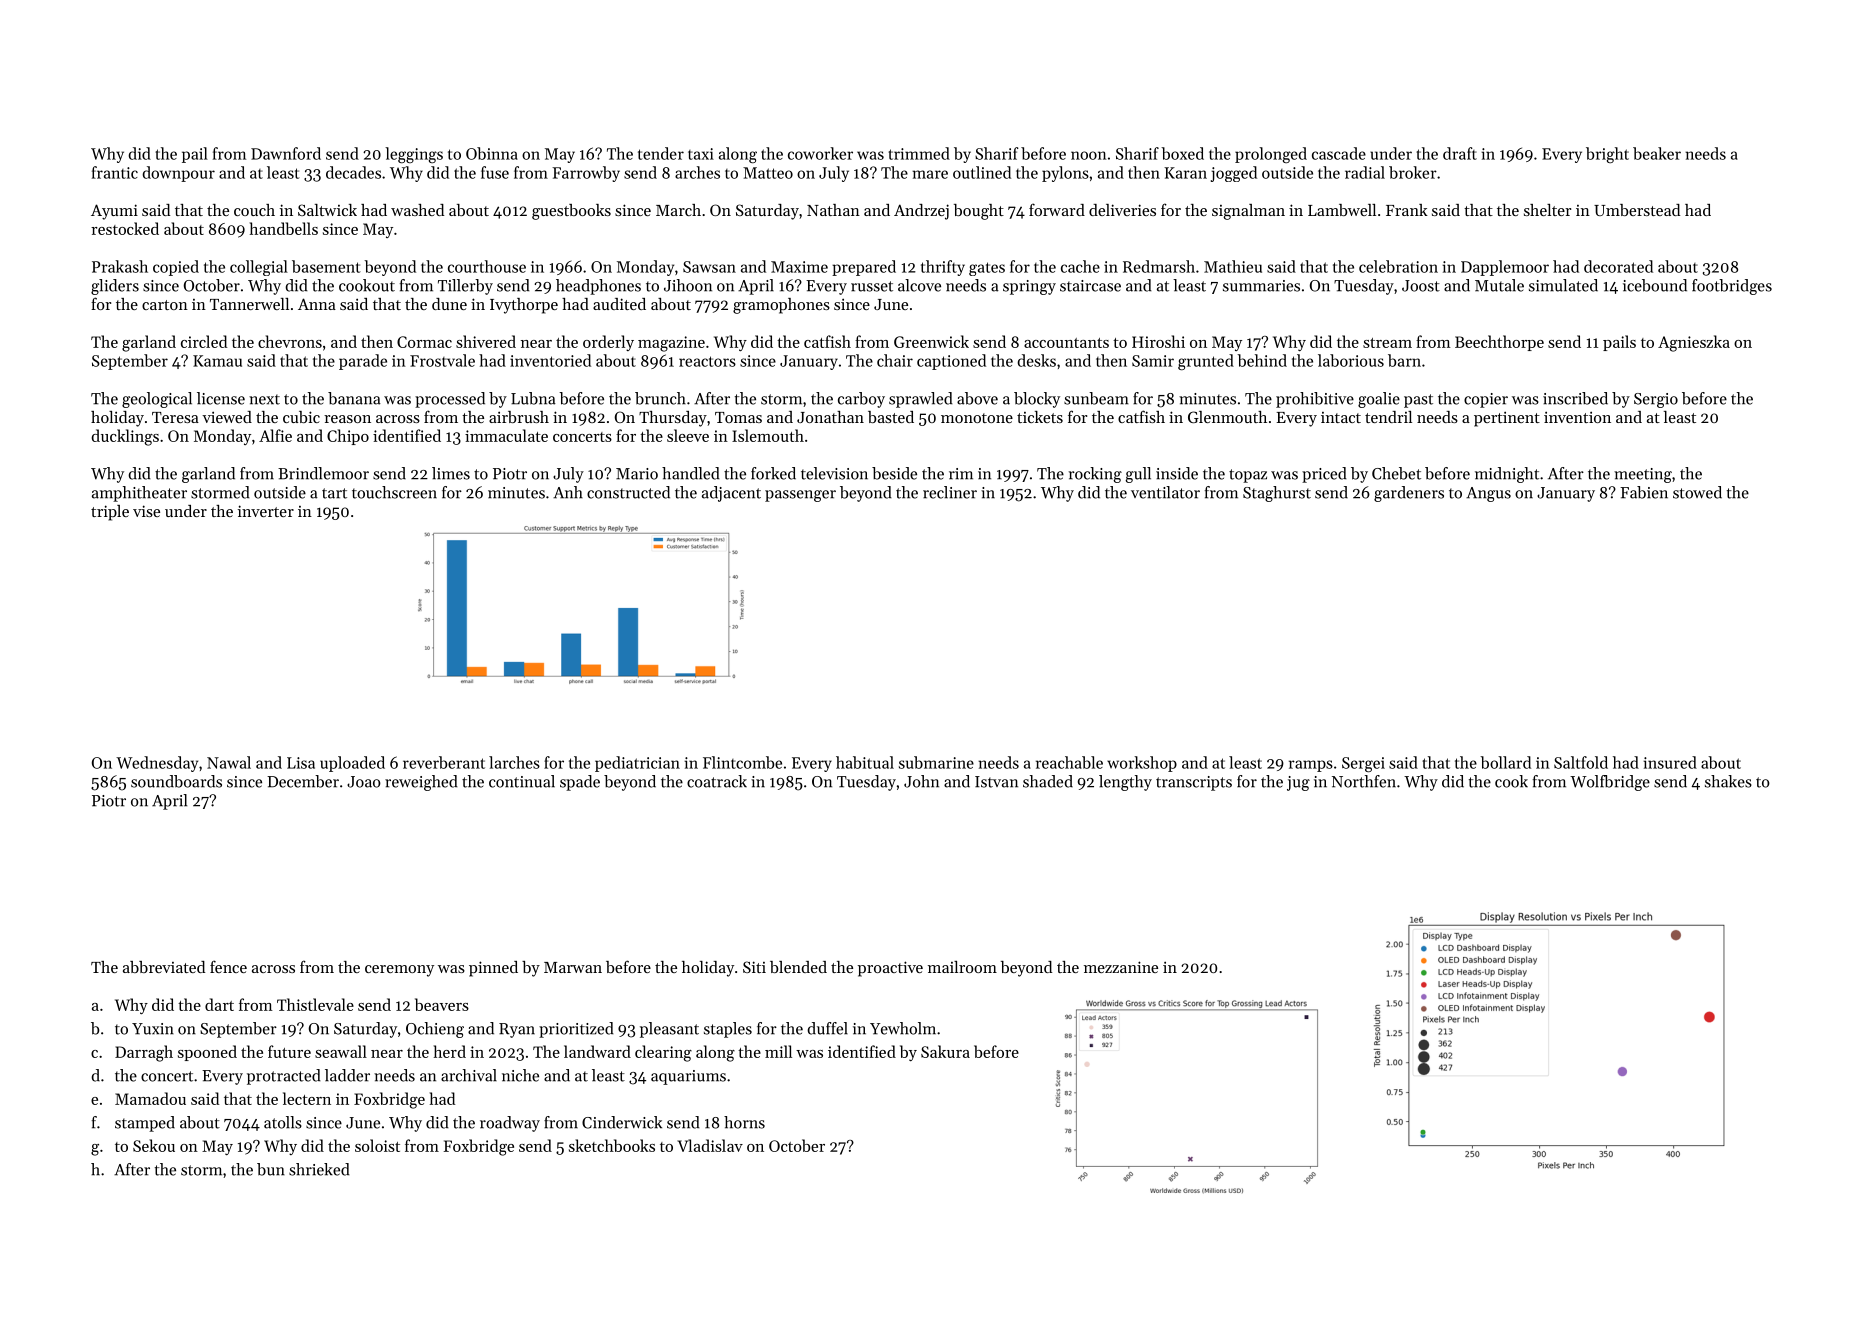 The width and height of the screenshot is (1867, 1320). I want to click on pinned, so click(493, 969).
